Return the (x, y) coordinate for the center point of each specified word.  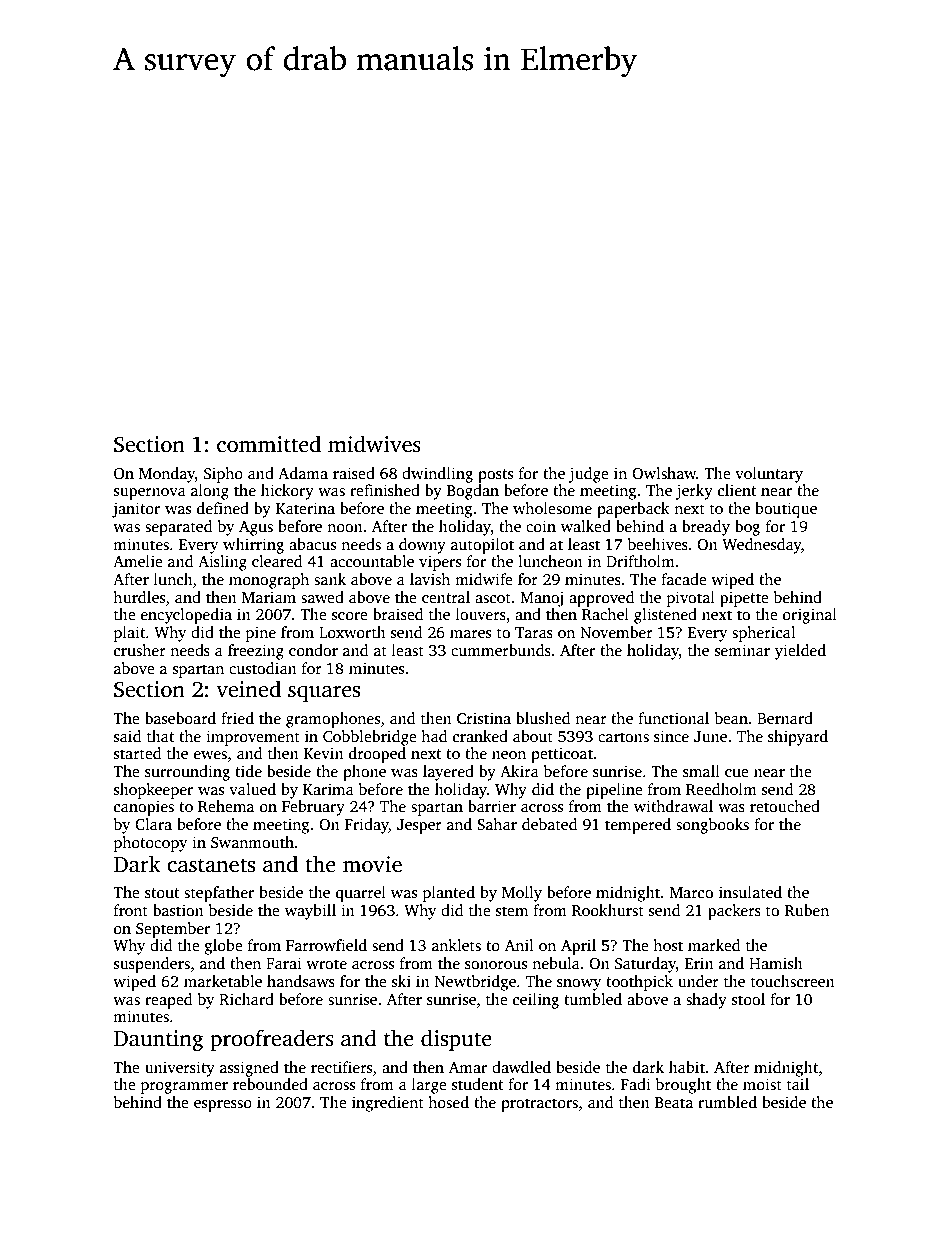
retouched (785, 806)
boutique (786, 510)
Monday (167, 475)
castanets (211, 865)
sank (330, 579)
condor (313, 650)
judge (588, 475)
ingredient (388, 1104)
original (810, 616)
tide (248, 771)
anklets (456, 945)
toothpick (639, 983)
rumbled (727, 1102)
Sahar (497, 824)
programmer (184, 1088)
